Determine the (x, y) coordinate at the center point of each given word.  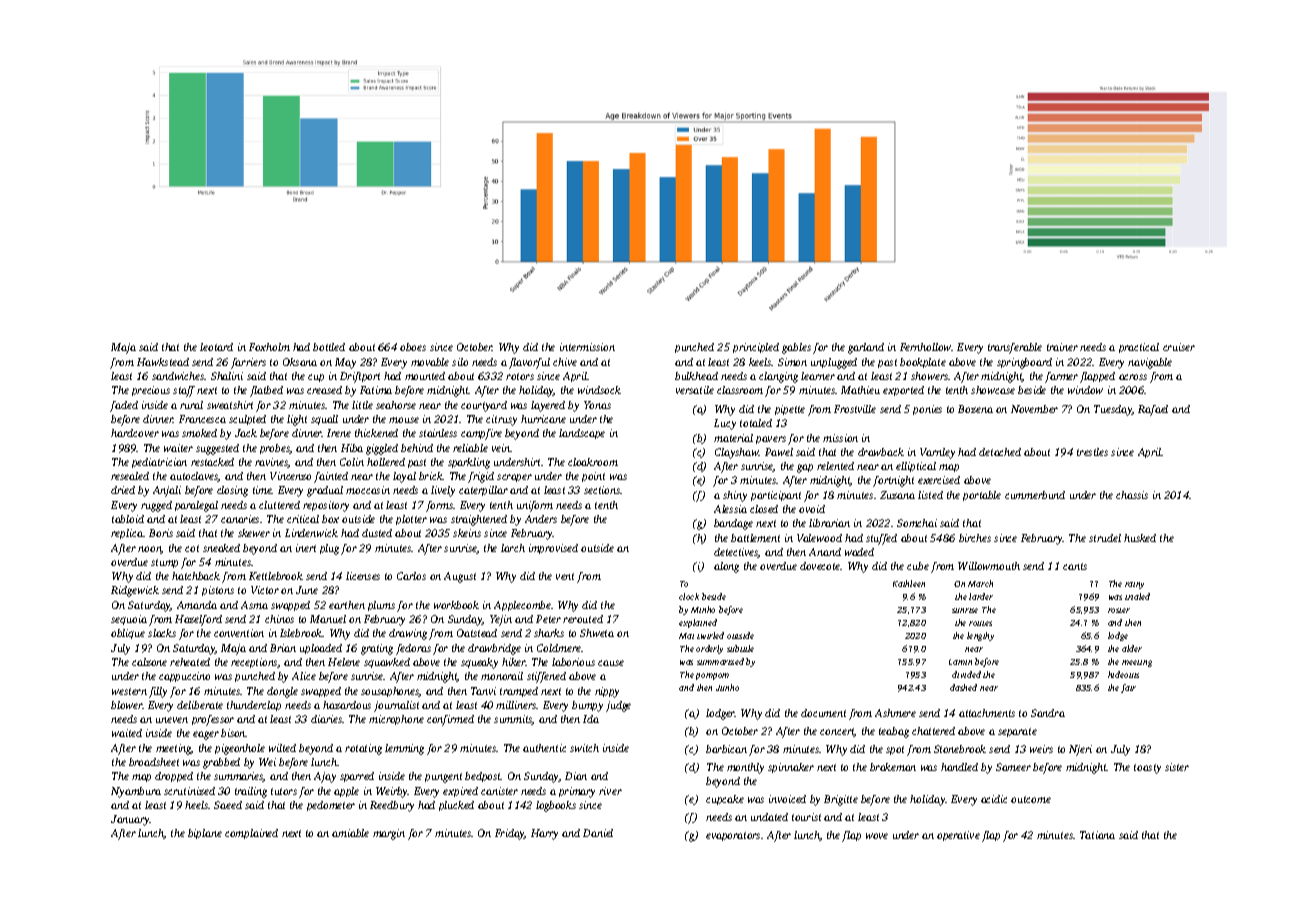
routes (980, 623)
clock (689, 596)
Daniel (598, 833)
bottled (329, 347)
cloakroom (593, 462)
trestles (1092, 452)
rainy (1134, 585)
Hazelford (198, 620)
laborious (573, 662)
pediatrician (159, 463)
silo (460, 362)
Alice (304, 676)
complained (251, 834)
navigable (1150, 363)
